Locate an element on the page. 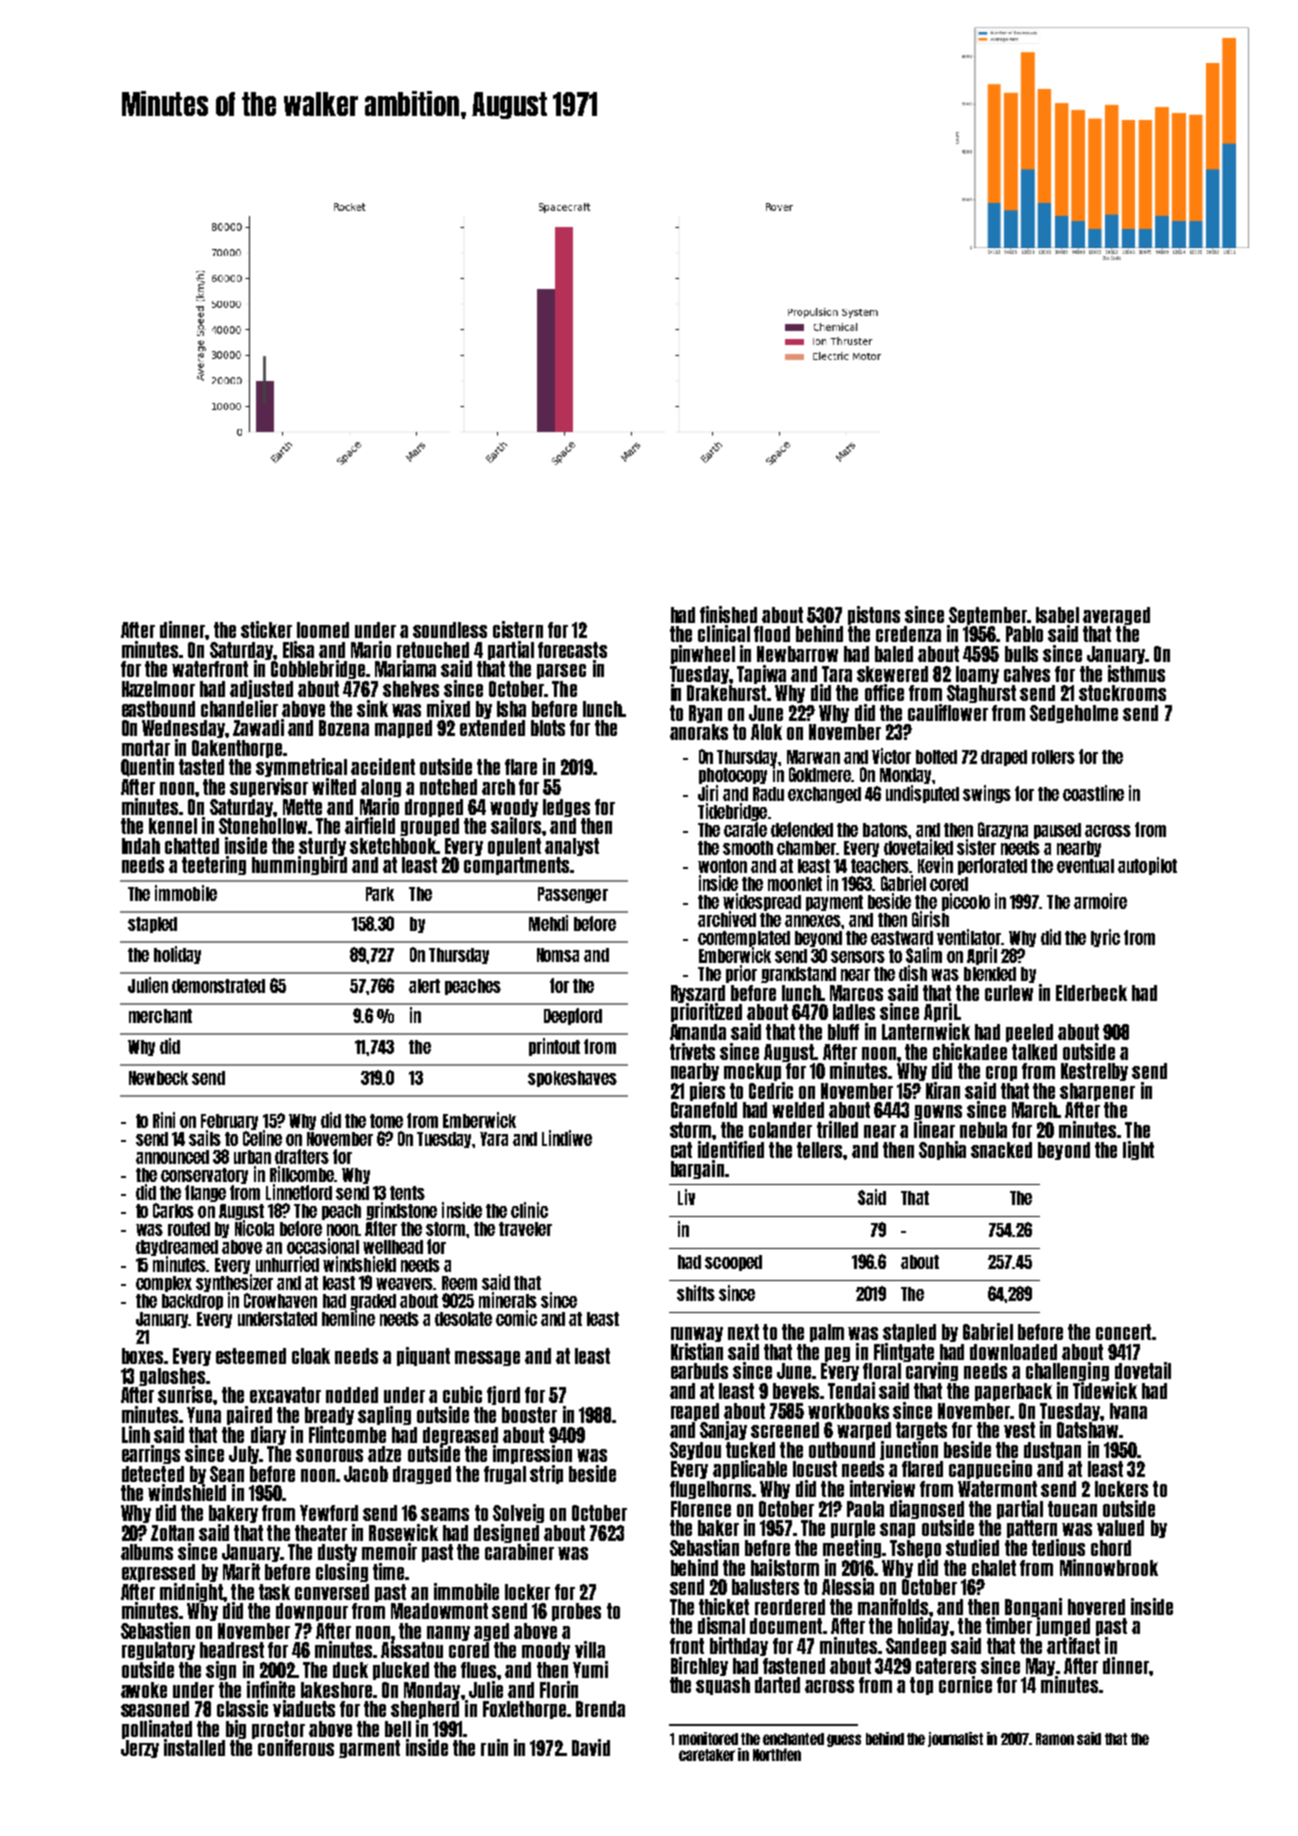 The height and width of the page is (1836, 1298). Tapiwa is located at coordinates (761, 674).
